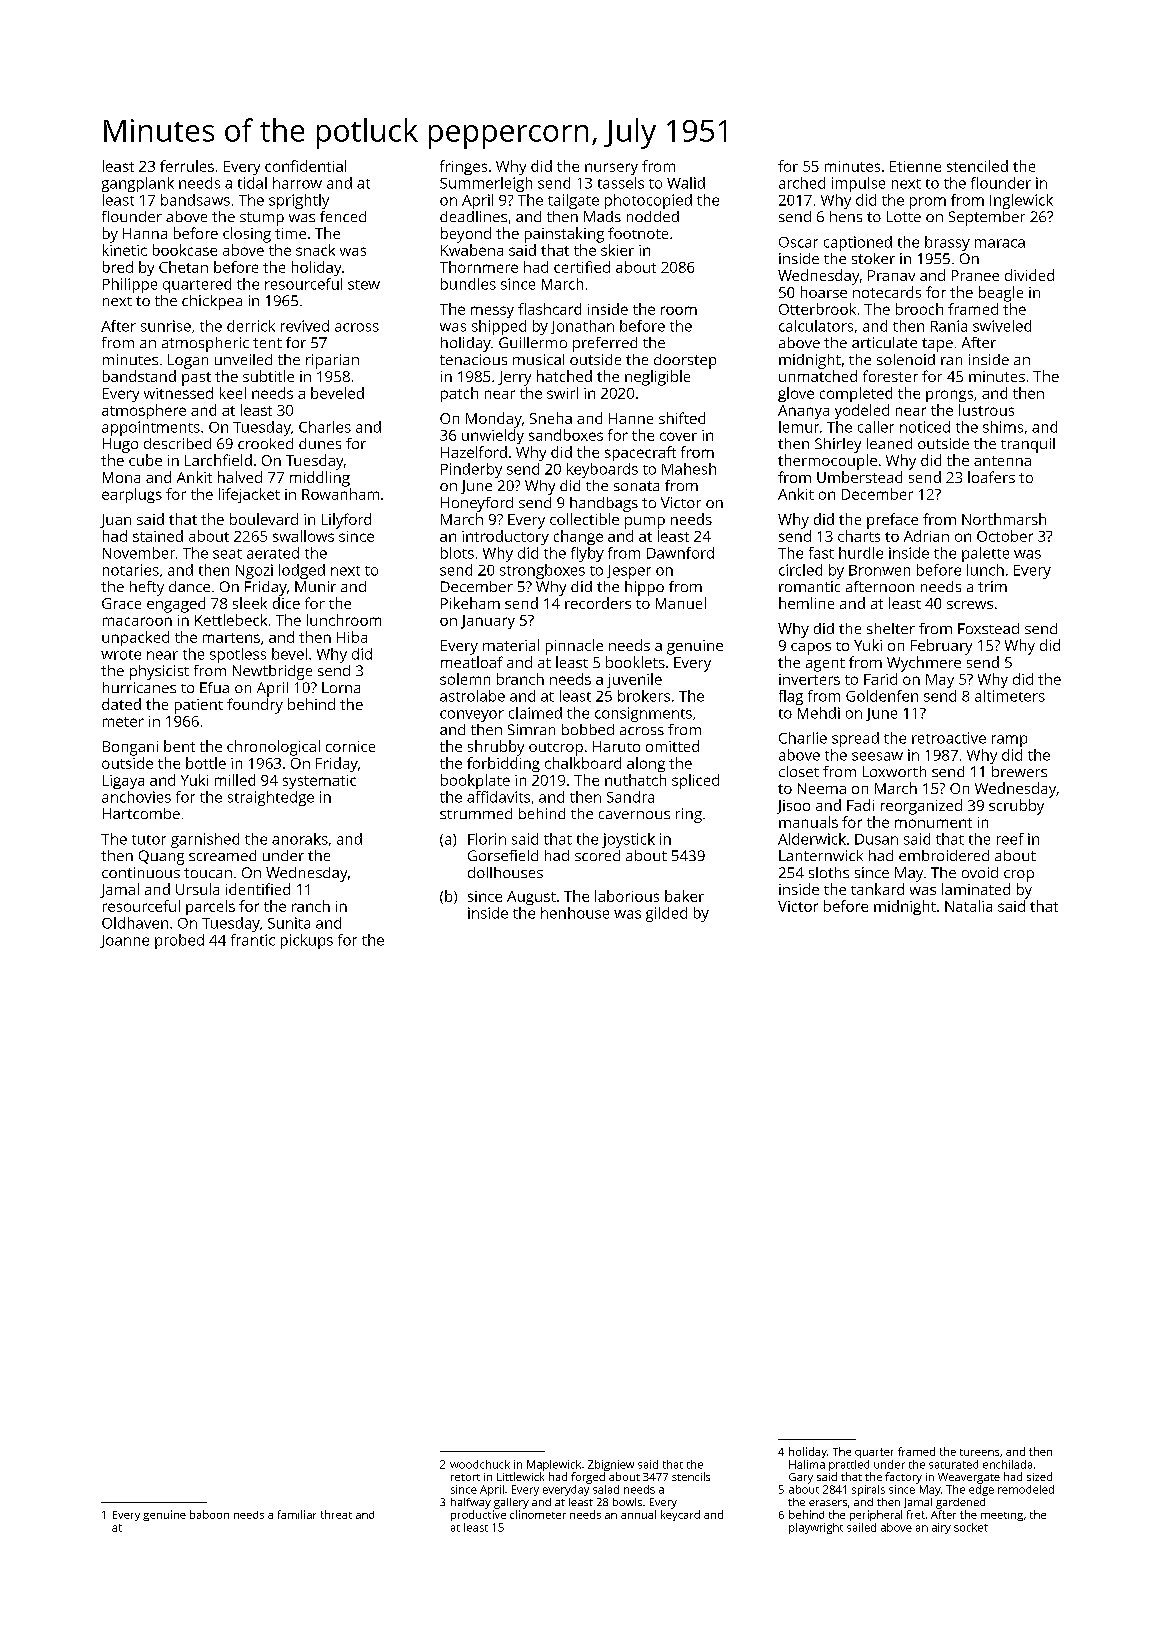 The image size is (1164, 1646). What do you see at coordinates (616, 746) in the screenshot?
I see `Haruto` at bounding box center [616, 746].
